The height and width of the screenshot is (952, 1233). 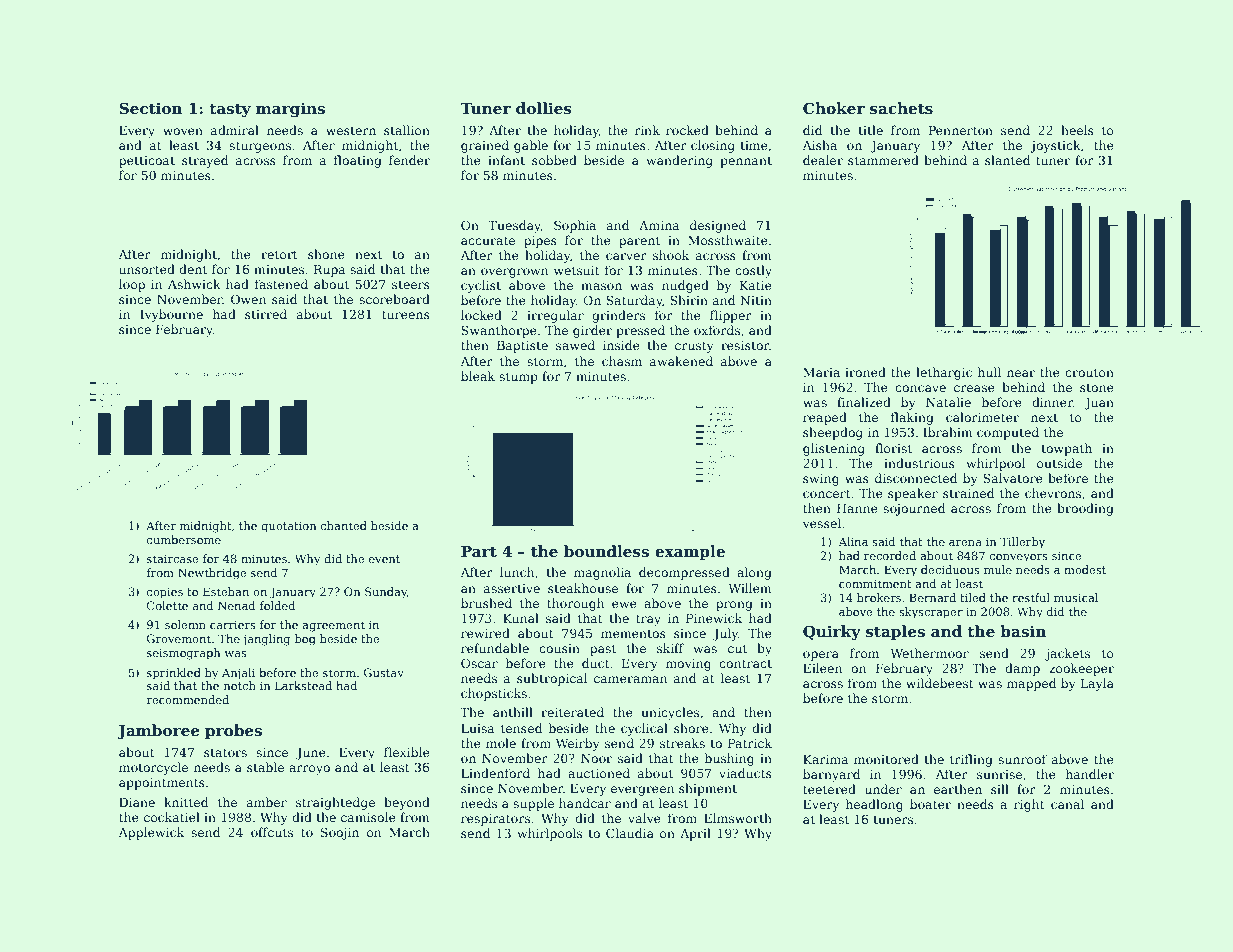 What do you see at coordinates (883, 160) in the screenshot?
I see `stammered` at bounding box center [883, 160].
